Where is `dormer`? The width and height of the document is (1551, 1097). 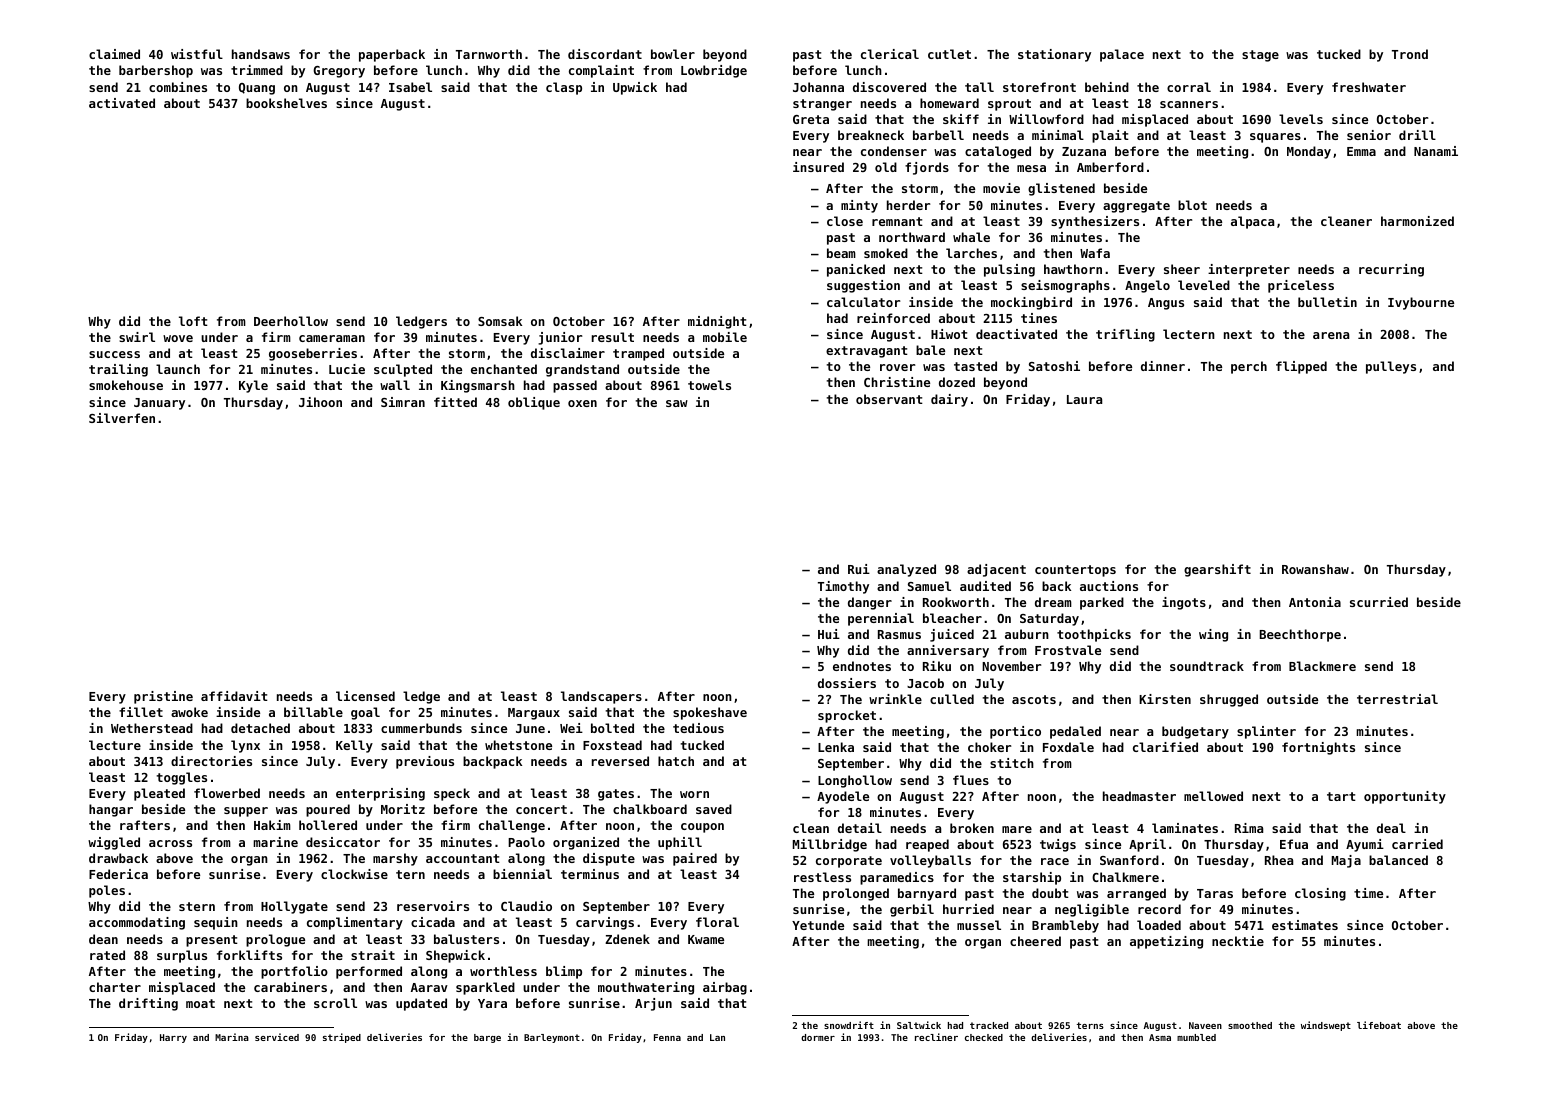 dormer is located at coordinates (818, 1037).
